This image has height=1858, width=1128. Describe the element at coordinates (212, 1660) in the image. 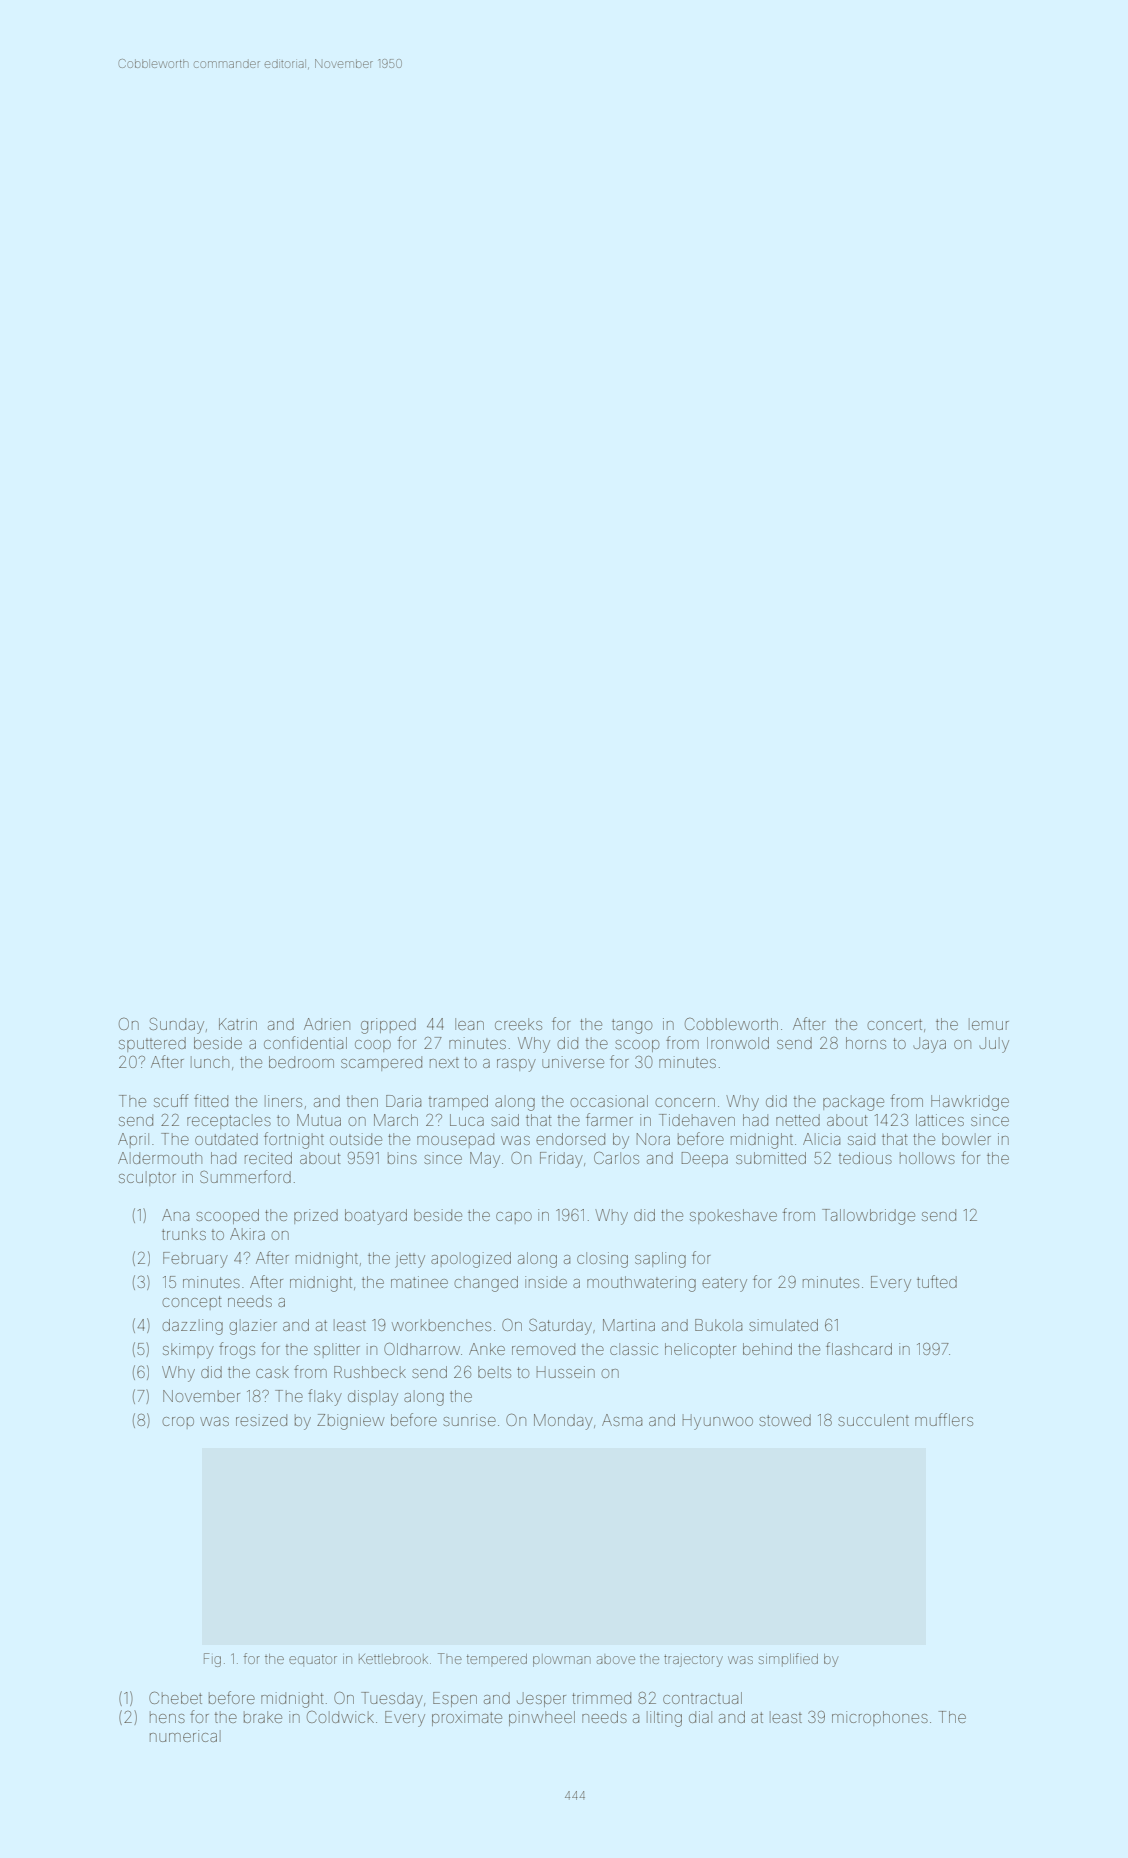

I see `Fig` at that location.
